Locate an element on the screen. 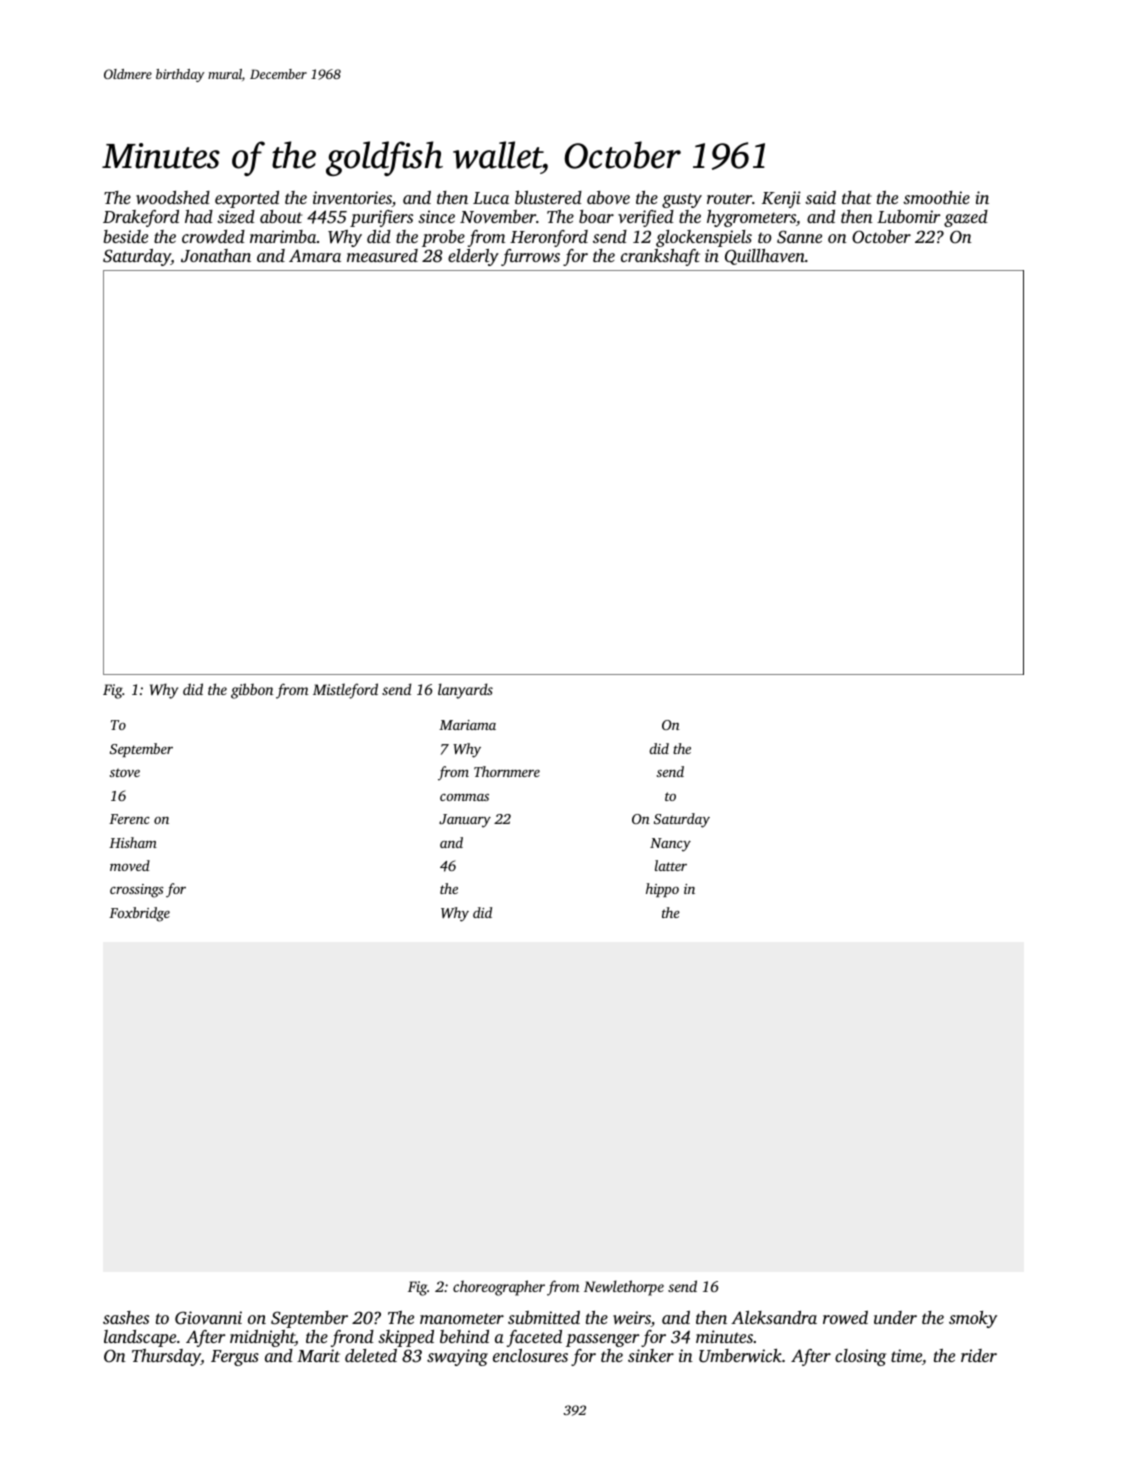 This screenshot has height=1459, width=1127. beside is located at coordinates (125, 236).
